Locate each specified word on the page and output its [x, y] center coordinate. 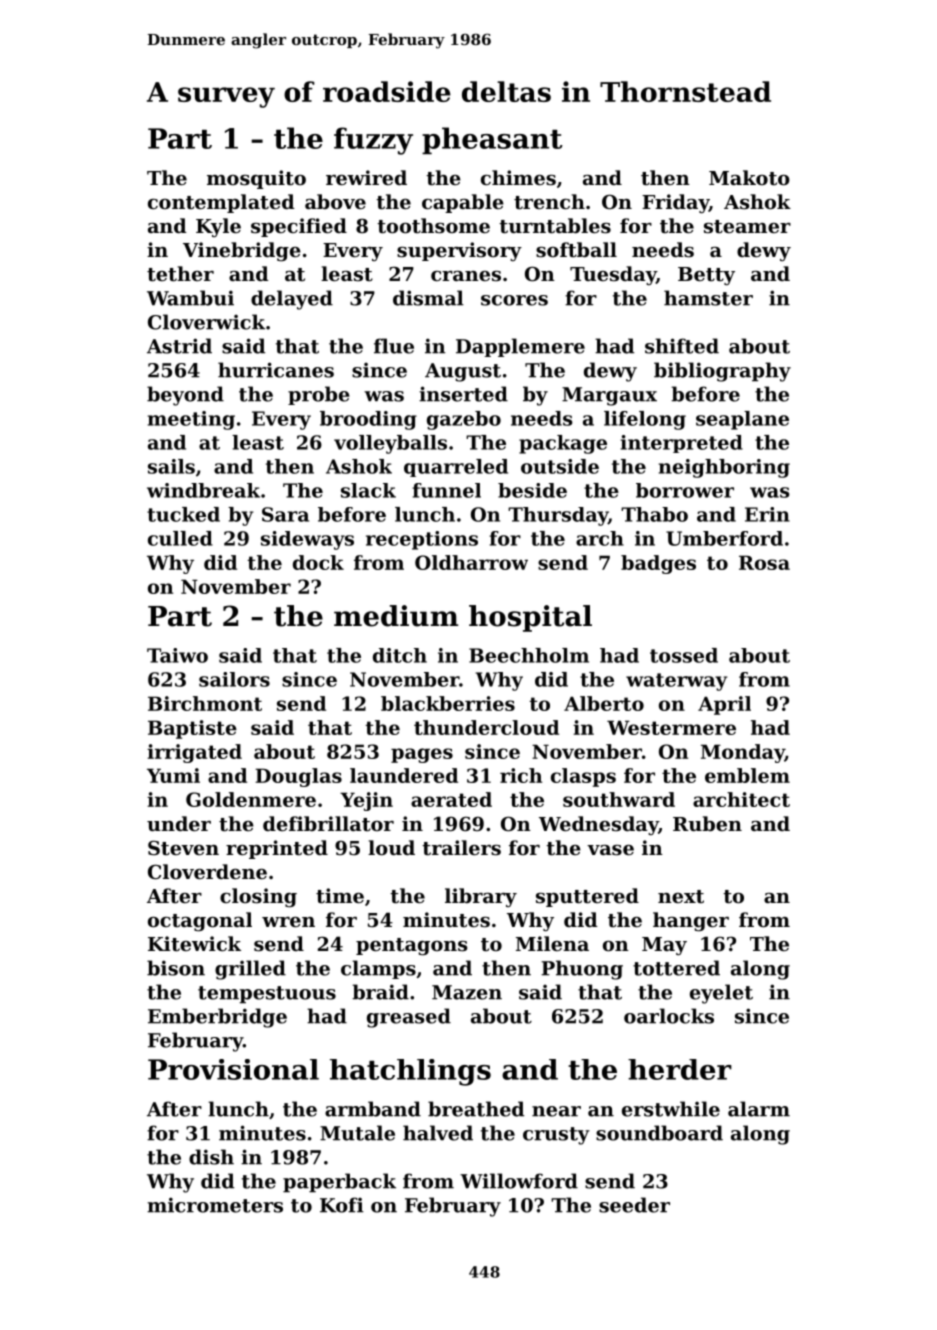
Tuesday [613, 275]
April [724, 705]
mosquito [256, 179]
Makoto [749, 177]
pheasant [492, 140]
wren [288, 922]
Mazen [467, 992]
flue [394, 346]
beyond [185, 396]
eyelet [721, 994]
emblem [747, 775]
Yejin [366, 801]
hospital [530, 618]
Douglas [298, 777]
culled [180, 538]
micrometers [215, 1205]
